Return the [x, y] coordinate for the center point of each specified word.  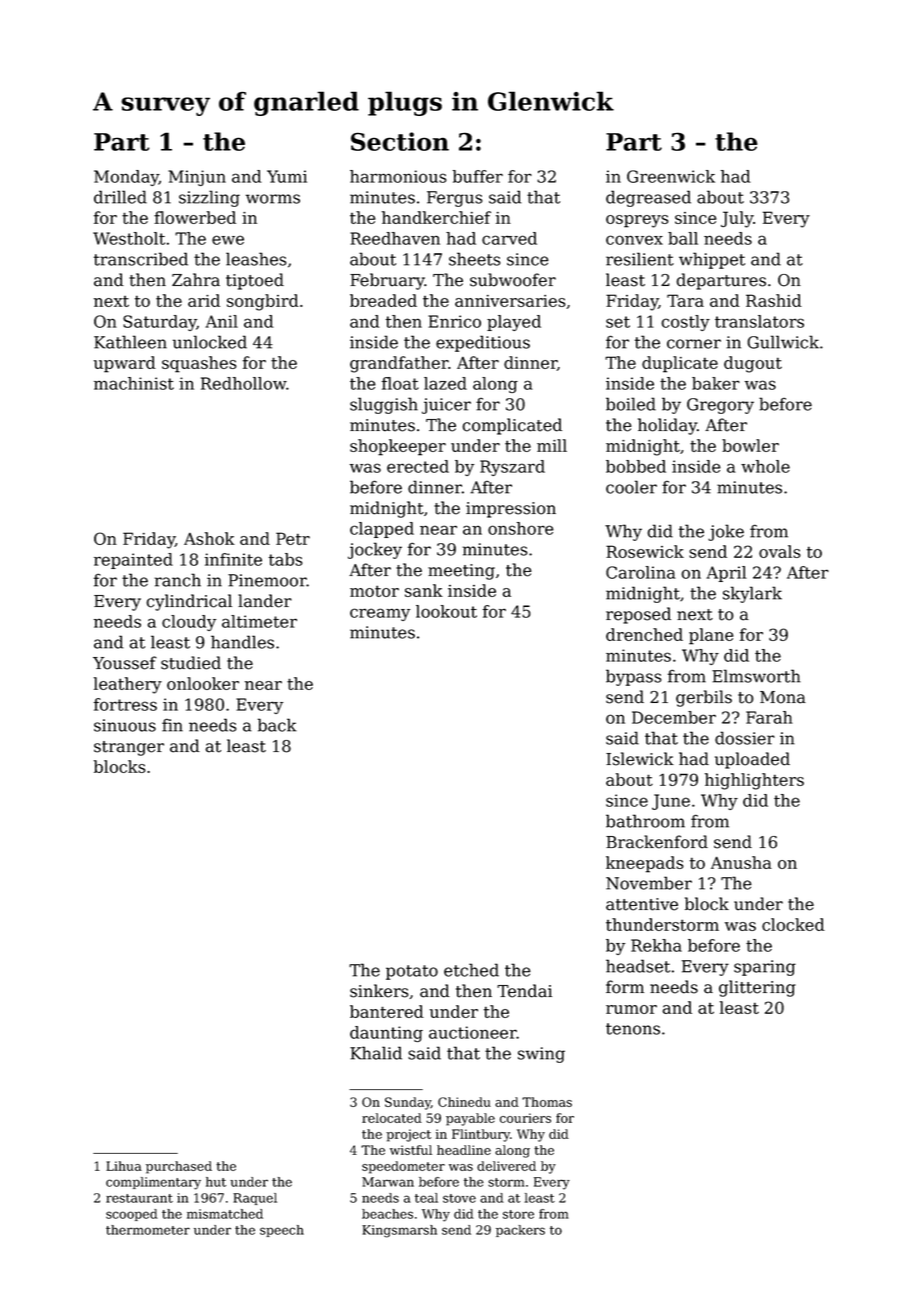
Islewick [640, 759]
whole [765, 466]
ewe [228, 240]
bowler [750, 445]
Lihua [124, 1166]
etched [471, 970]
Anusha [741, 862]
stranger [129, 748]
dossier [745, 738]
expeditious [483, 343]
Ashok [209, 538]
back [277, 725]
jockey [375, 550]
